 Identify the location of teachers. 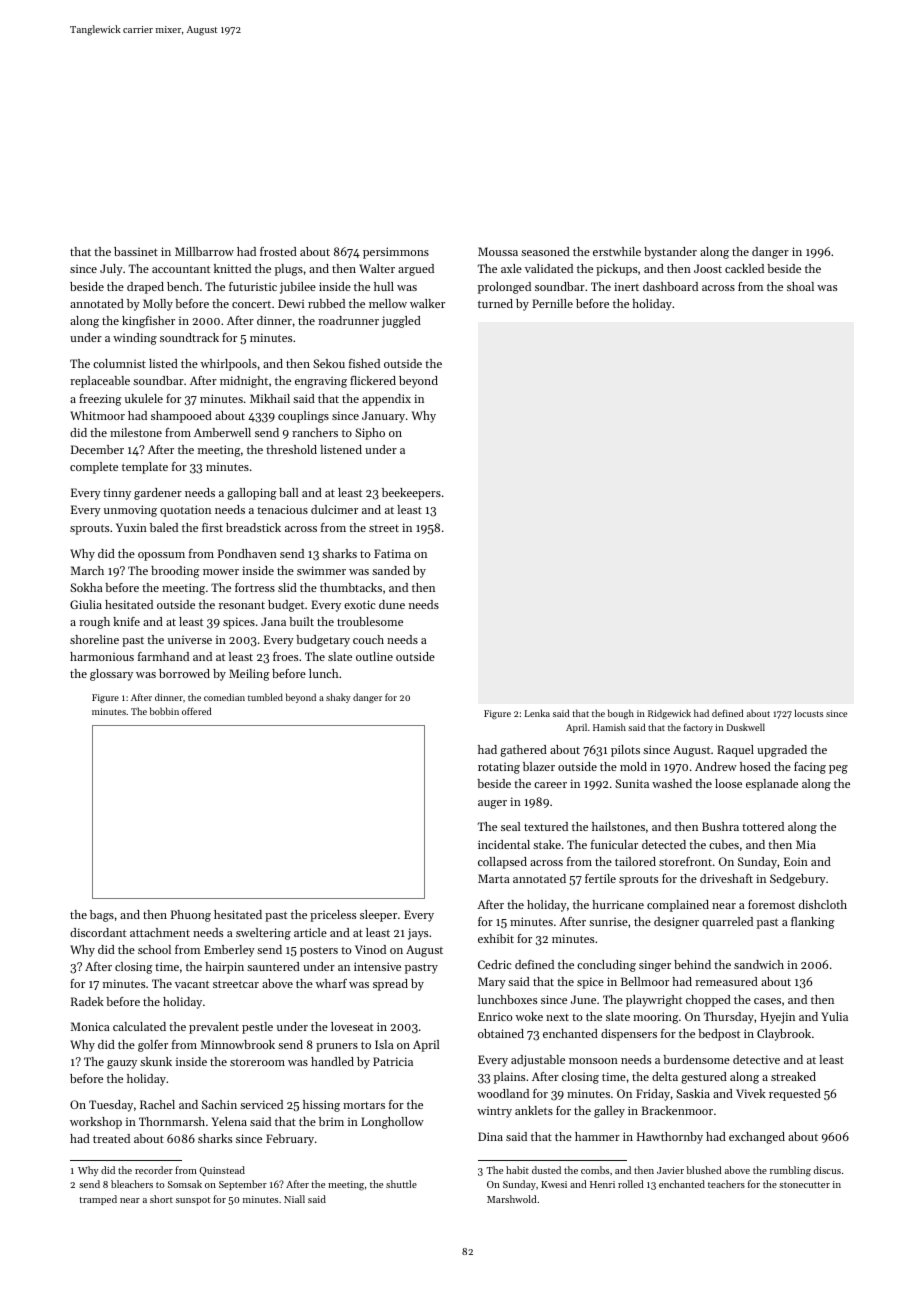
(726, 1184).
